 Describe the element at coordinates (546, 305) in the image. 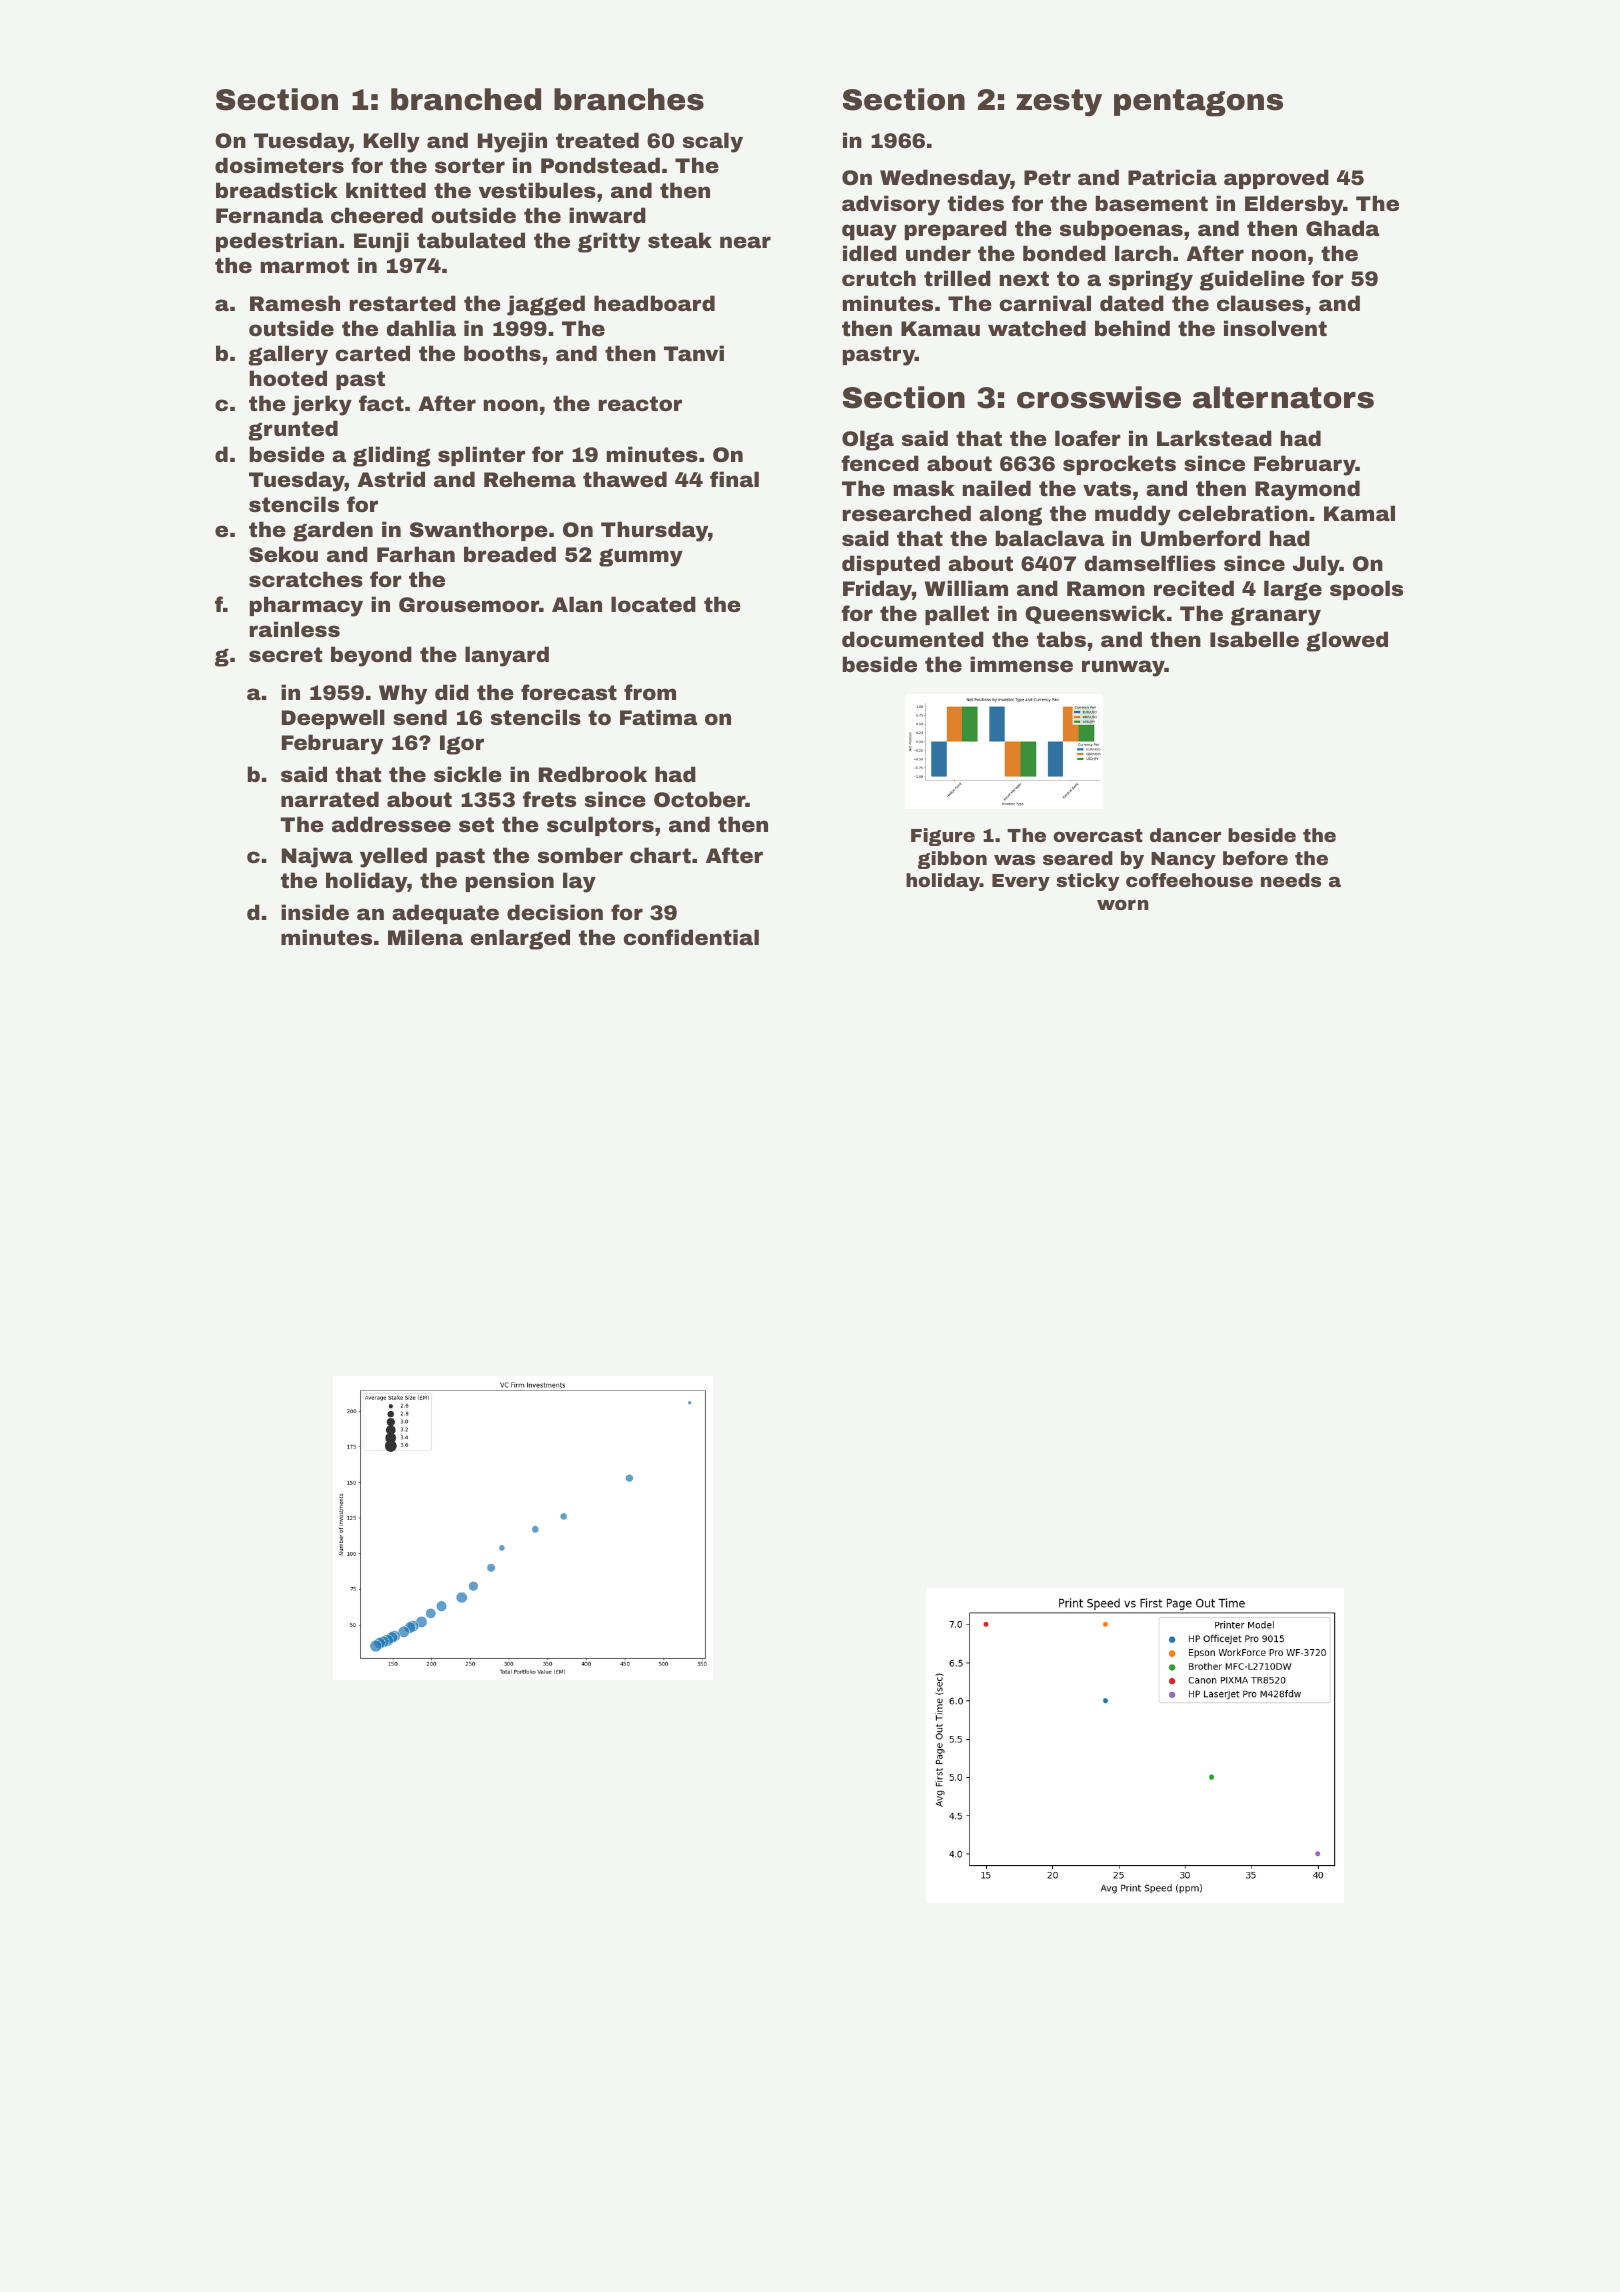

I see `jagged` at that location.
